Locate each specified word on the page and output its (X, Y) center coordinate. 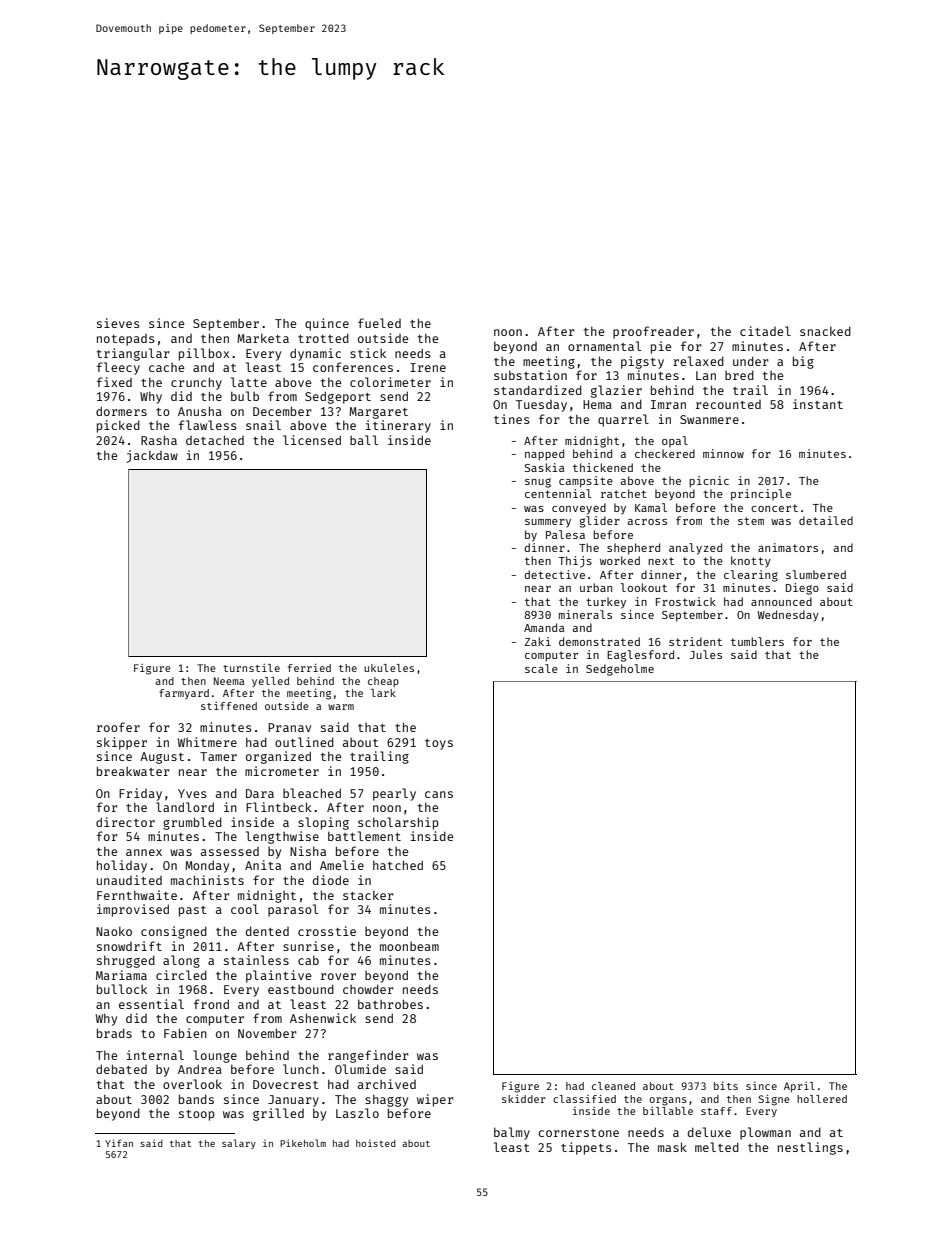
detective (554, 574)
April (799, 1087)
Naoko (114, 931)
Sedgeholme (620, 670)
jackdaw (152, 456)
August (162, 758)
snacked (825, 331)
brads (114, 1033)
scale (541, 668)
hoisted (376, 1143)
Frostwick (686, 601)
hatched (398, 865)
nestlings (810, 1148)
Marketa (263, 338)
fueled (379, 323)
